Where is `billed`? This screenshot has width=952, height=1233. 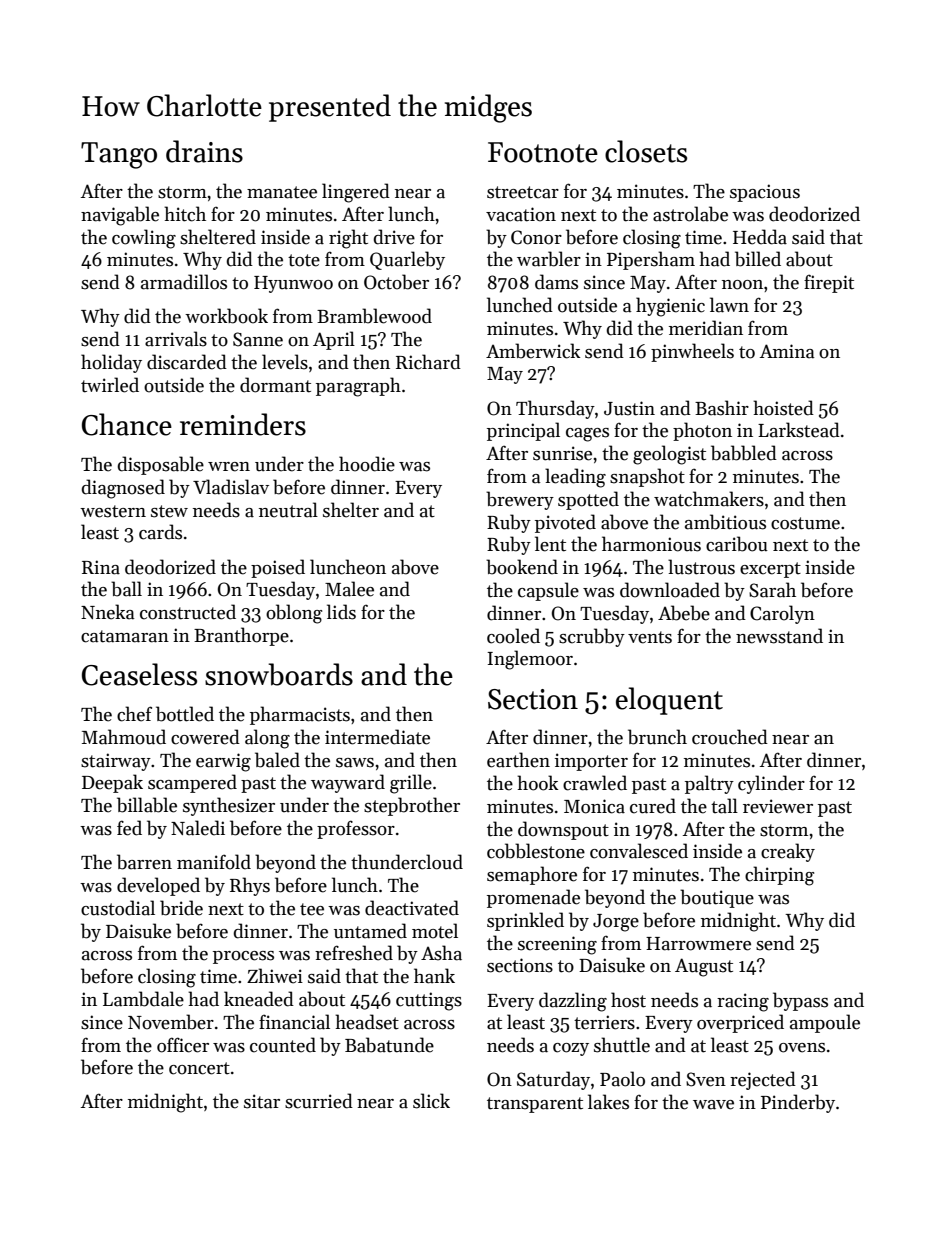
billed is located at coordinates (758, 259).
